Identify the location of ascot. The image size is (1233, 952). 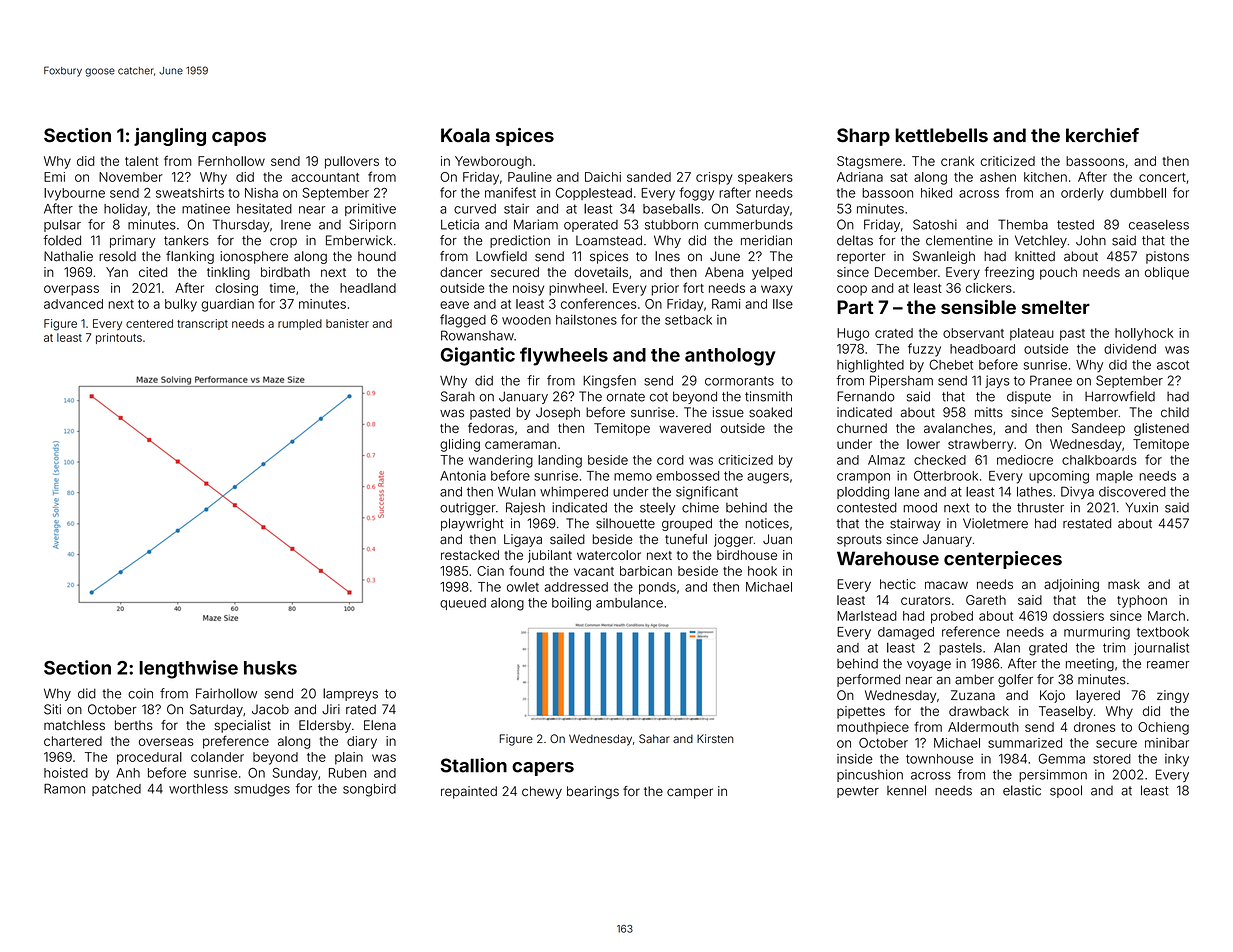
(1173, 365).
